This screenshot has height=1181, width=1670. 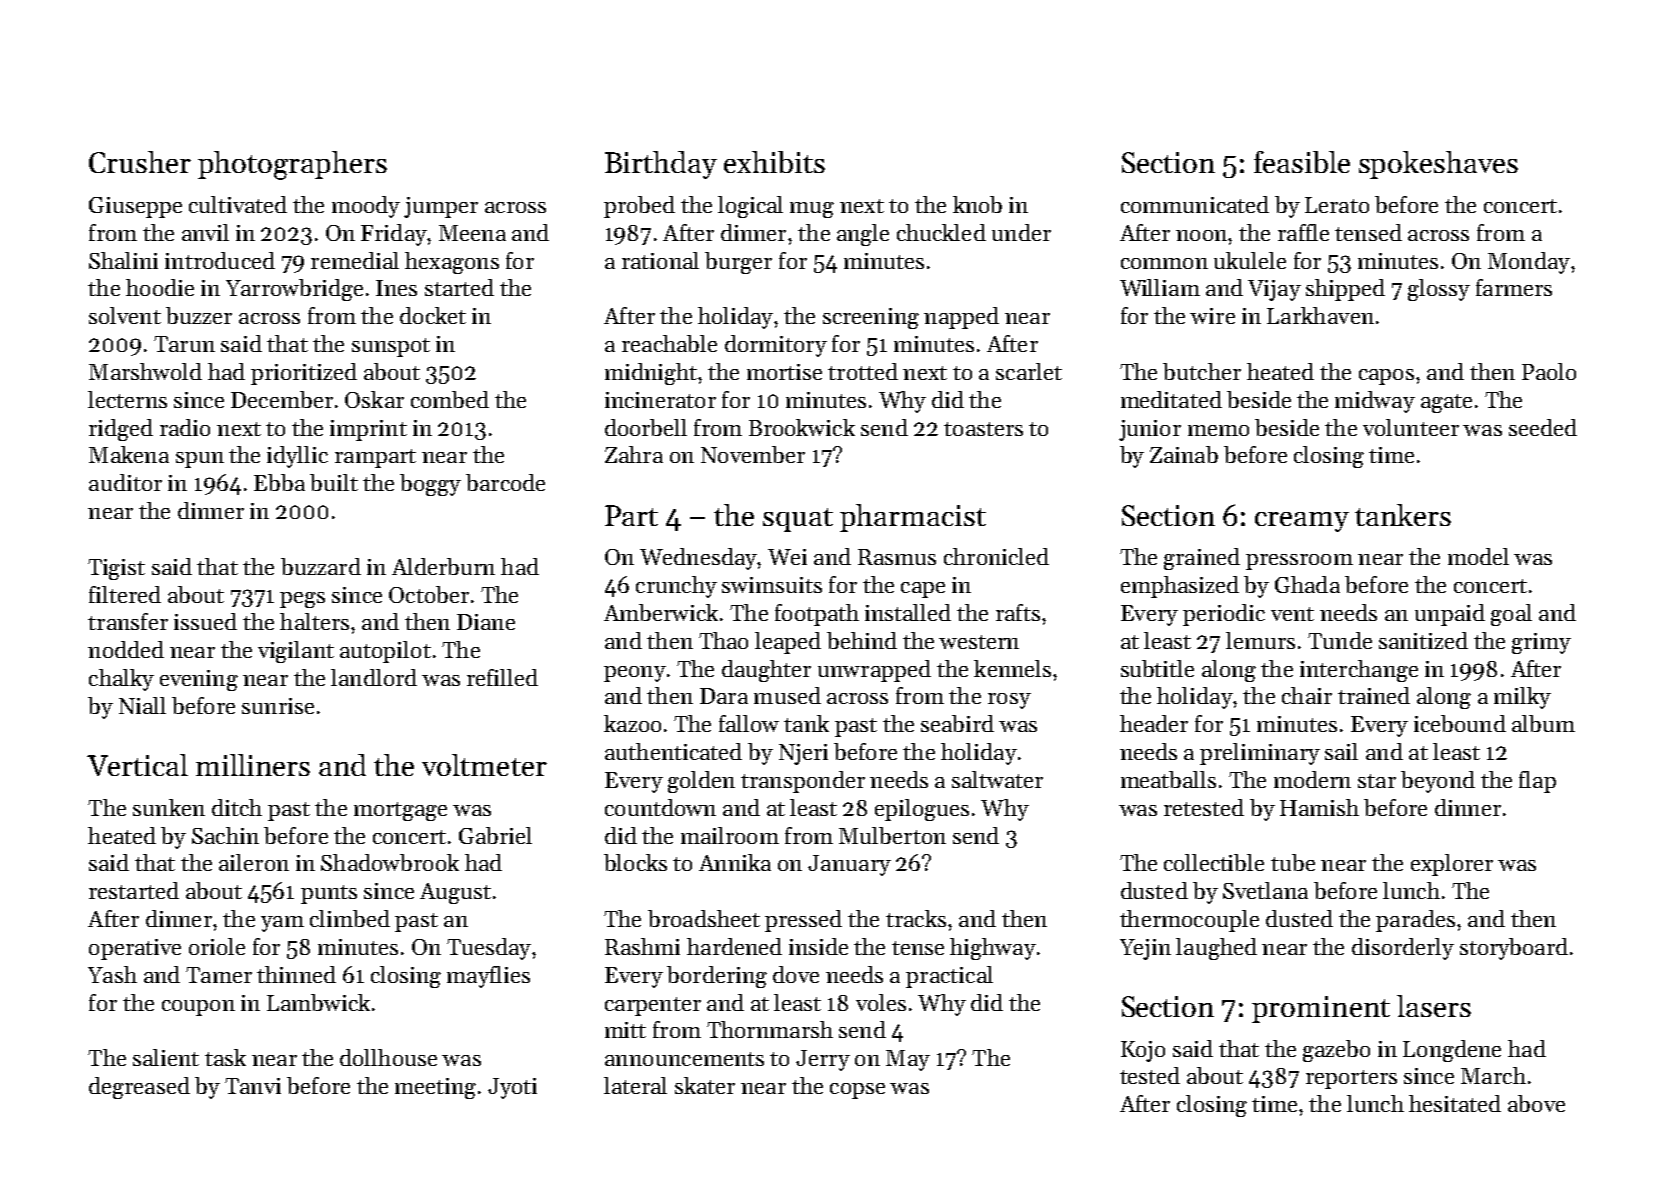 What do you see at coordinates (292, 165) in the screenshot?
I see `photographers` at bounding box center [292, 165].
